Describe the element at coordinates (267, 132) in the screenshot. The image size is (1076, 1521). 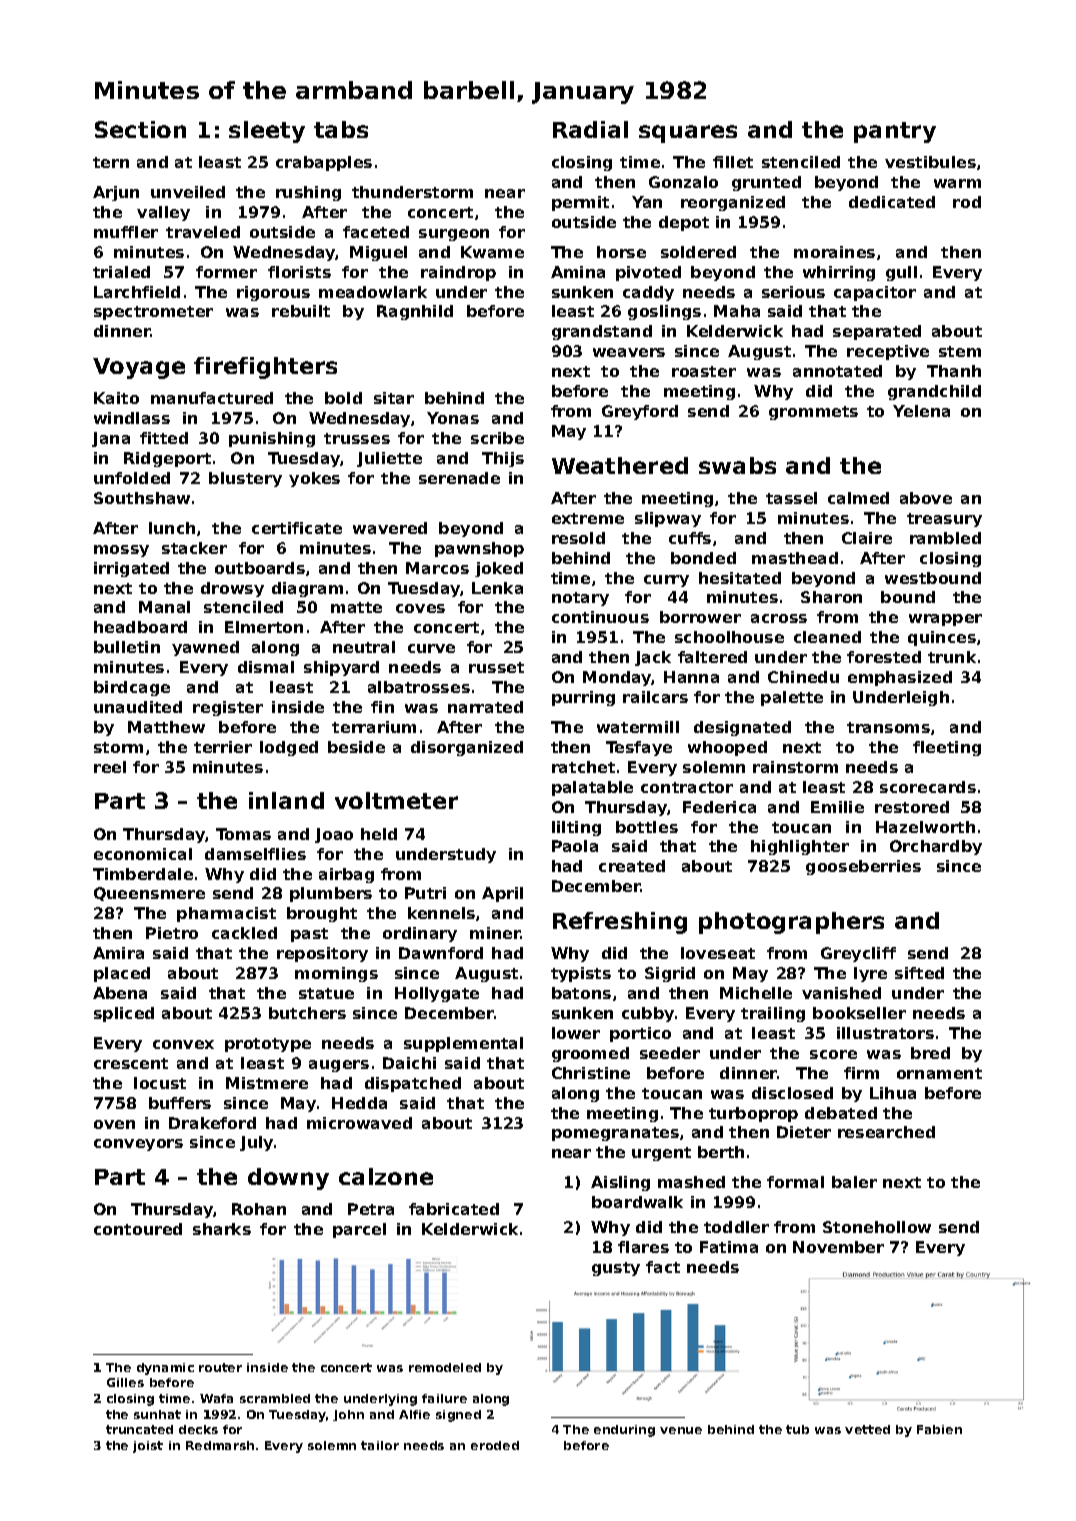
I see `sleety` at that location.
